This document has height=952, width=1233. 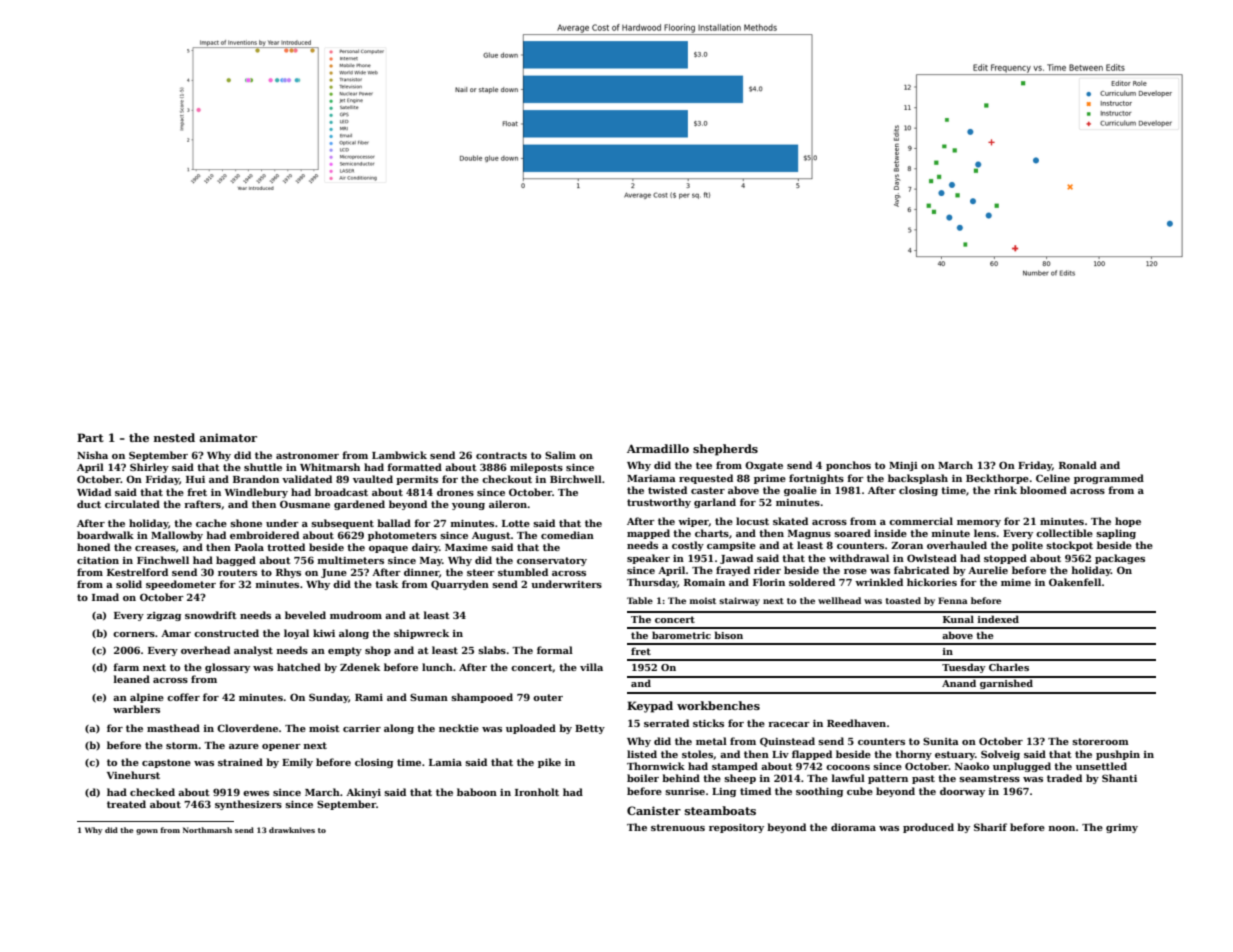 What do you see at coordinates (1043, 490) in the document?
I see `bloomed` at bounding box center [1043, 490].
